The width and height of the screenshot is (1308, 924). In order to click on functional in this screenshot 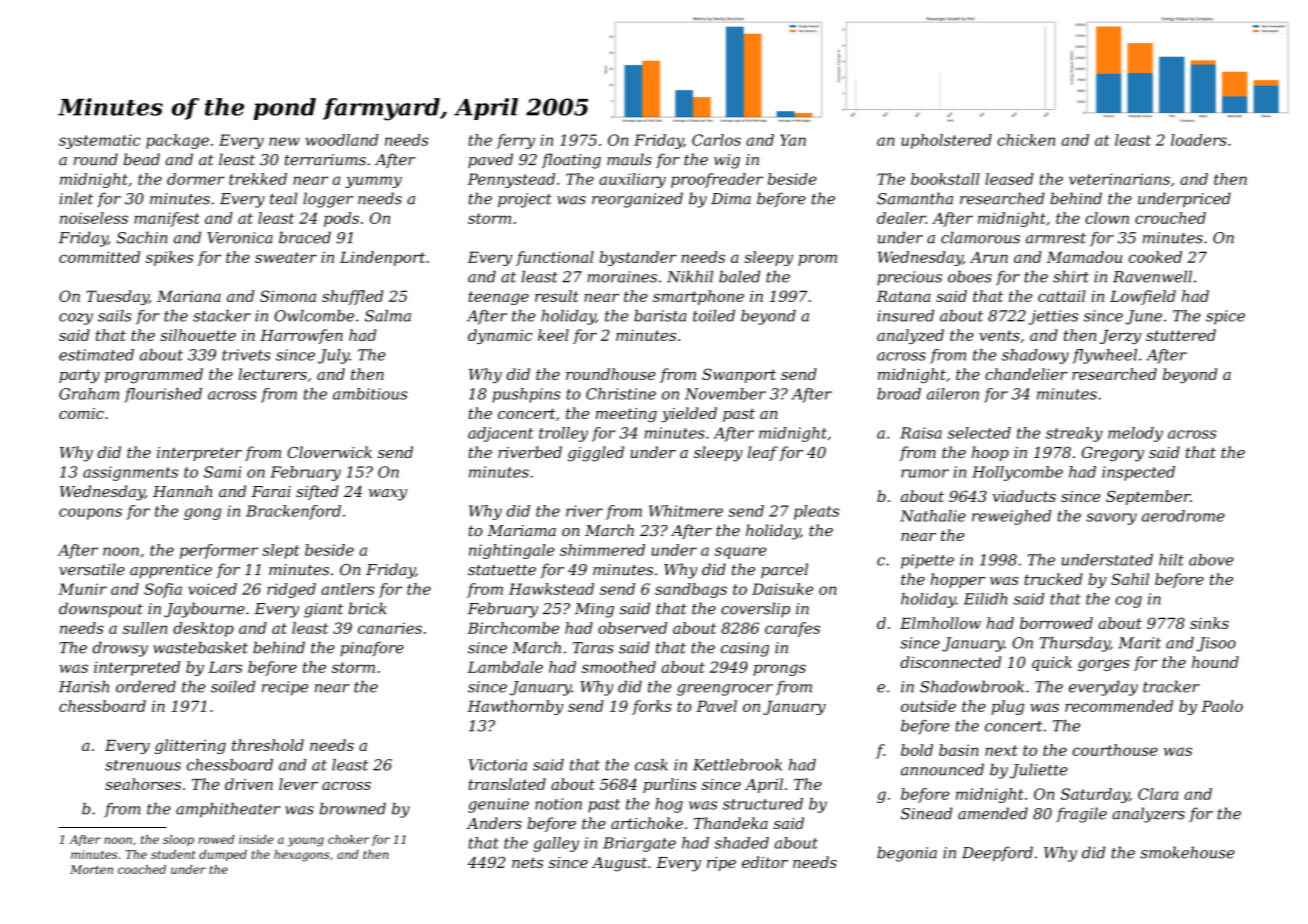, I will do `click(555, 258)`.
